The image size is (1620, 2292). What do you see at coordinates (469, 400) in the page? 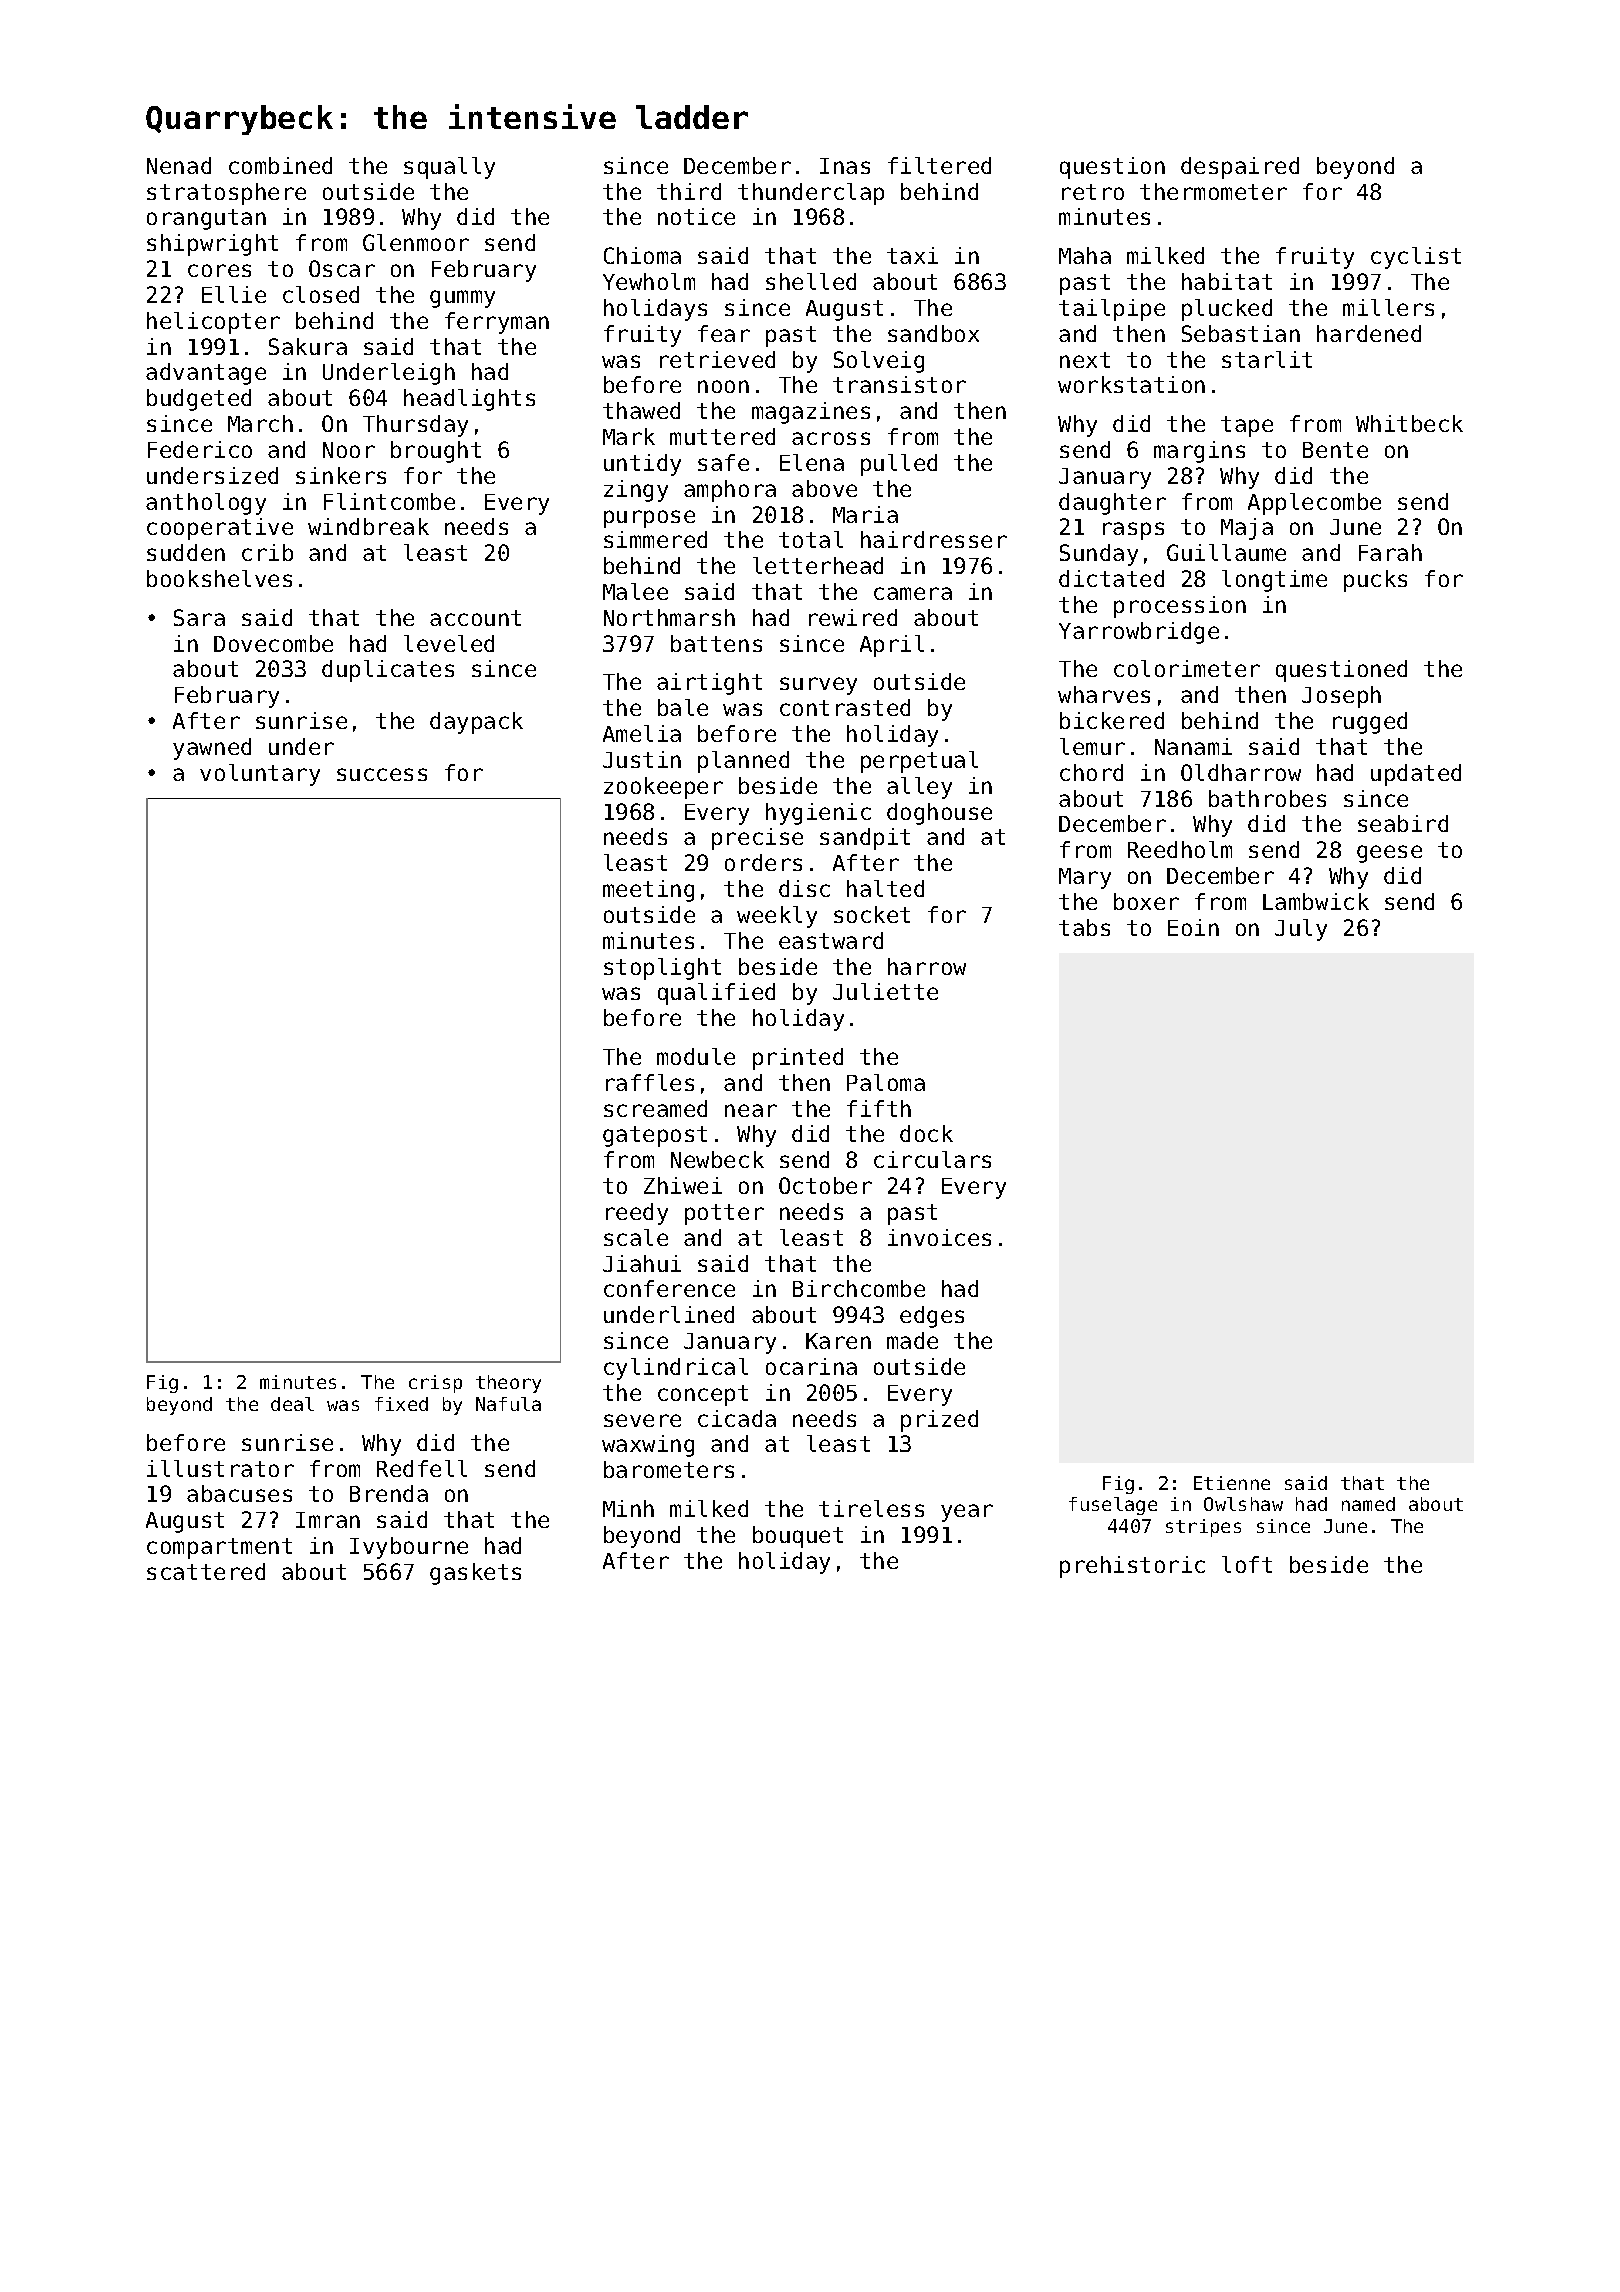
I see `headlights` at bounding box center [469, 400].
